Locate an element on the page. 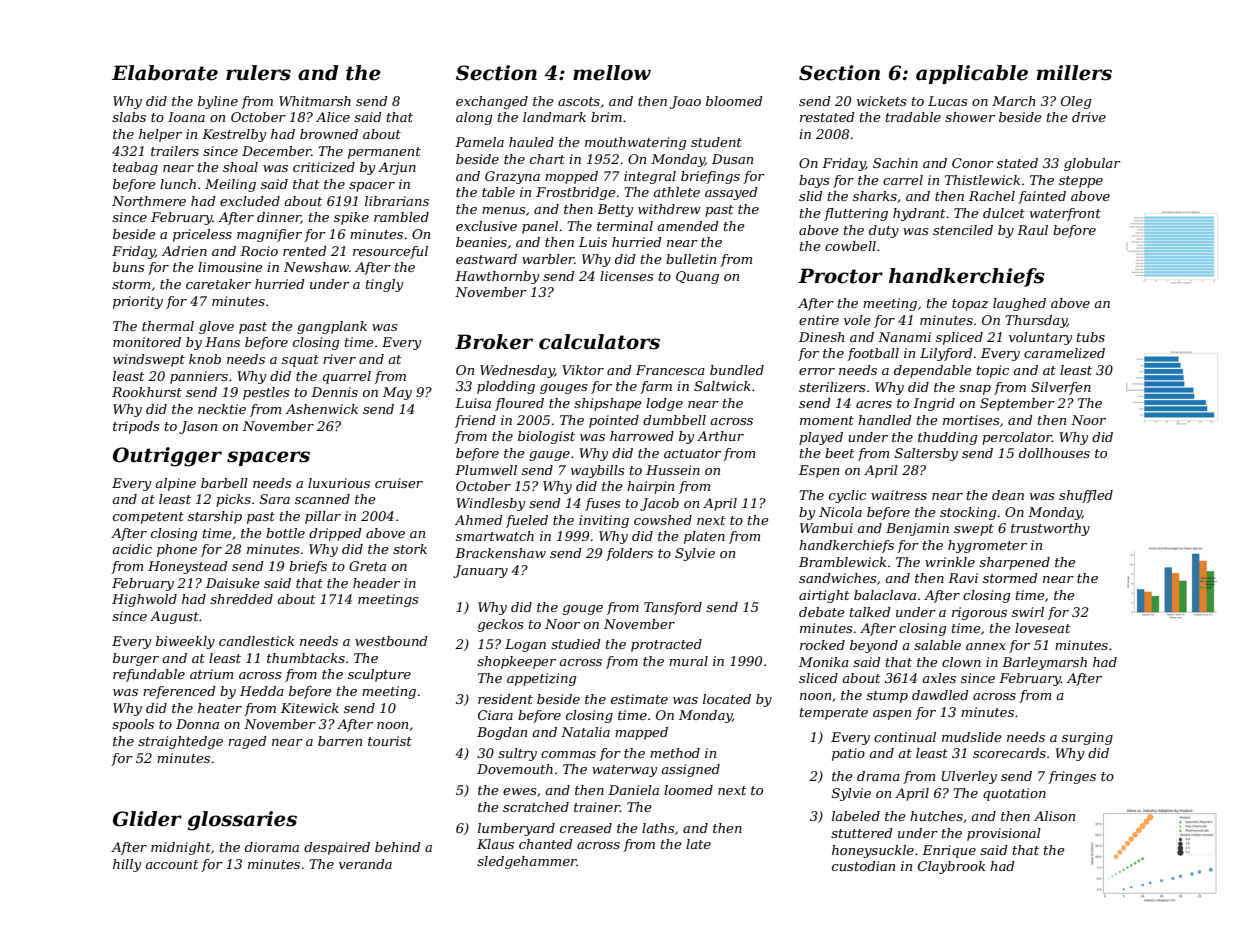 This document has width=1233, height=952. mellow is located at coordinates (612, 73).
